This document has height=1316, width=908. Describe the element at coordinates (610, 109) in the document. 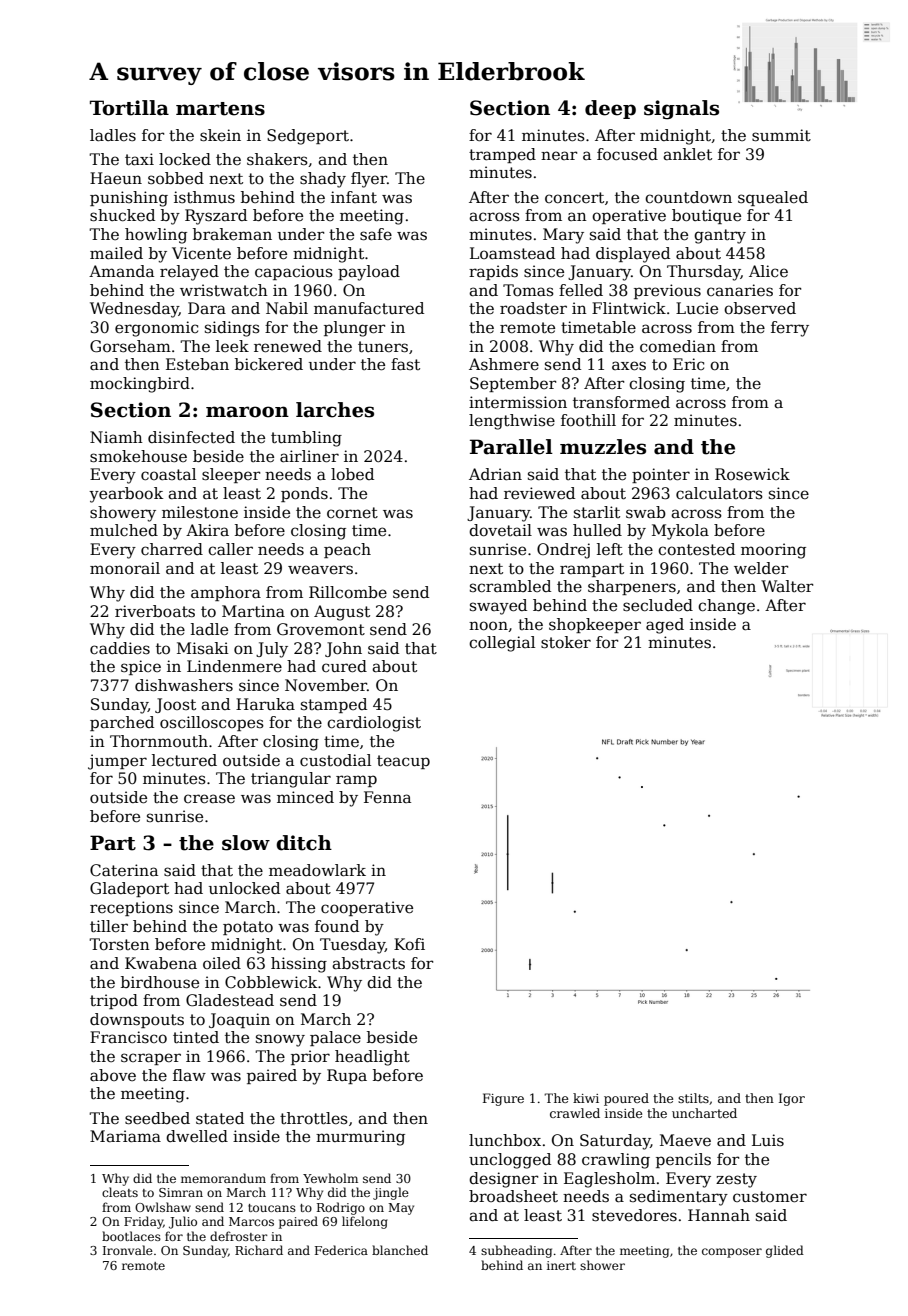

I see `deep` at that location.
